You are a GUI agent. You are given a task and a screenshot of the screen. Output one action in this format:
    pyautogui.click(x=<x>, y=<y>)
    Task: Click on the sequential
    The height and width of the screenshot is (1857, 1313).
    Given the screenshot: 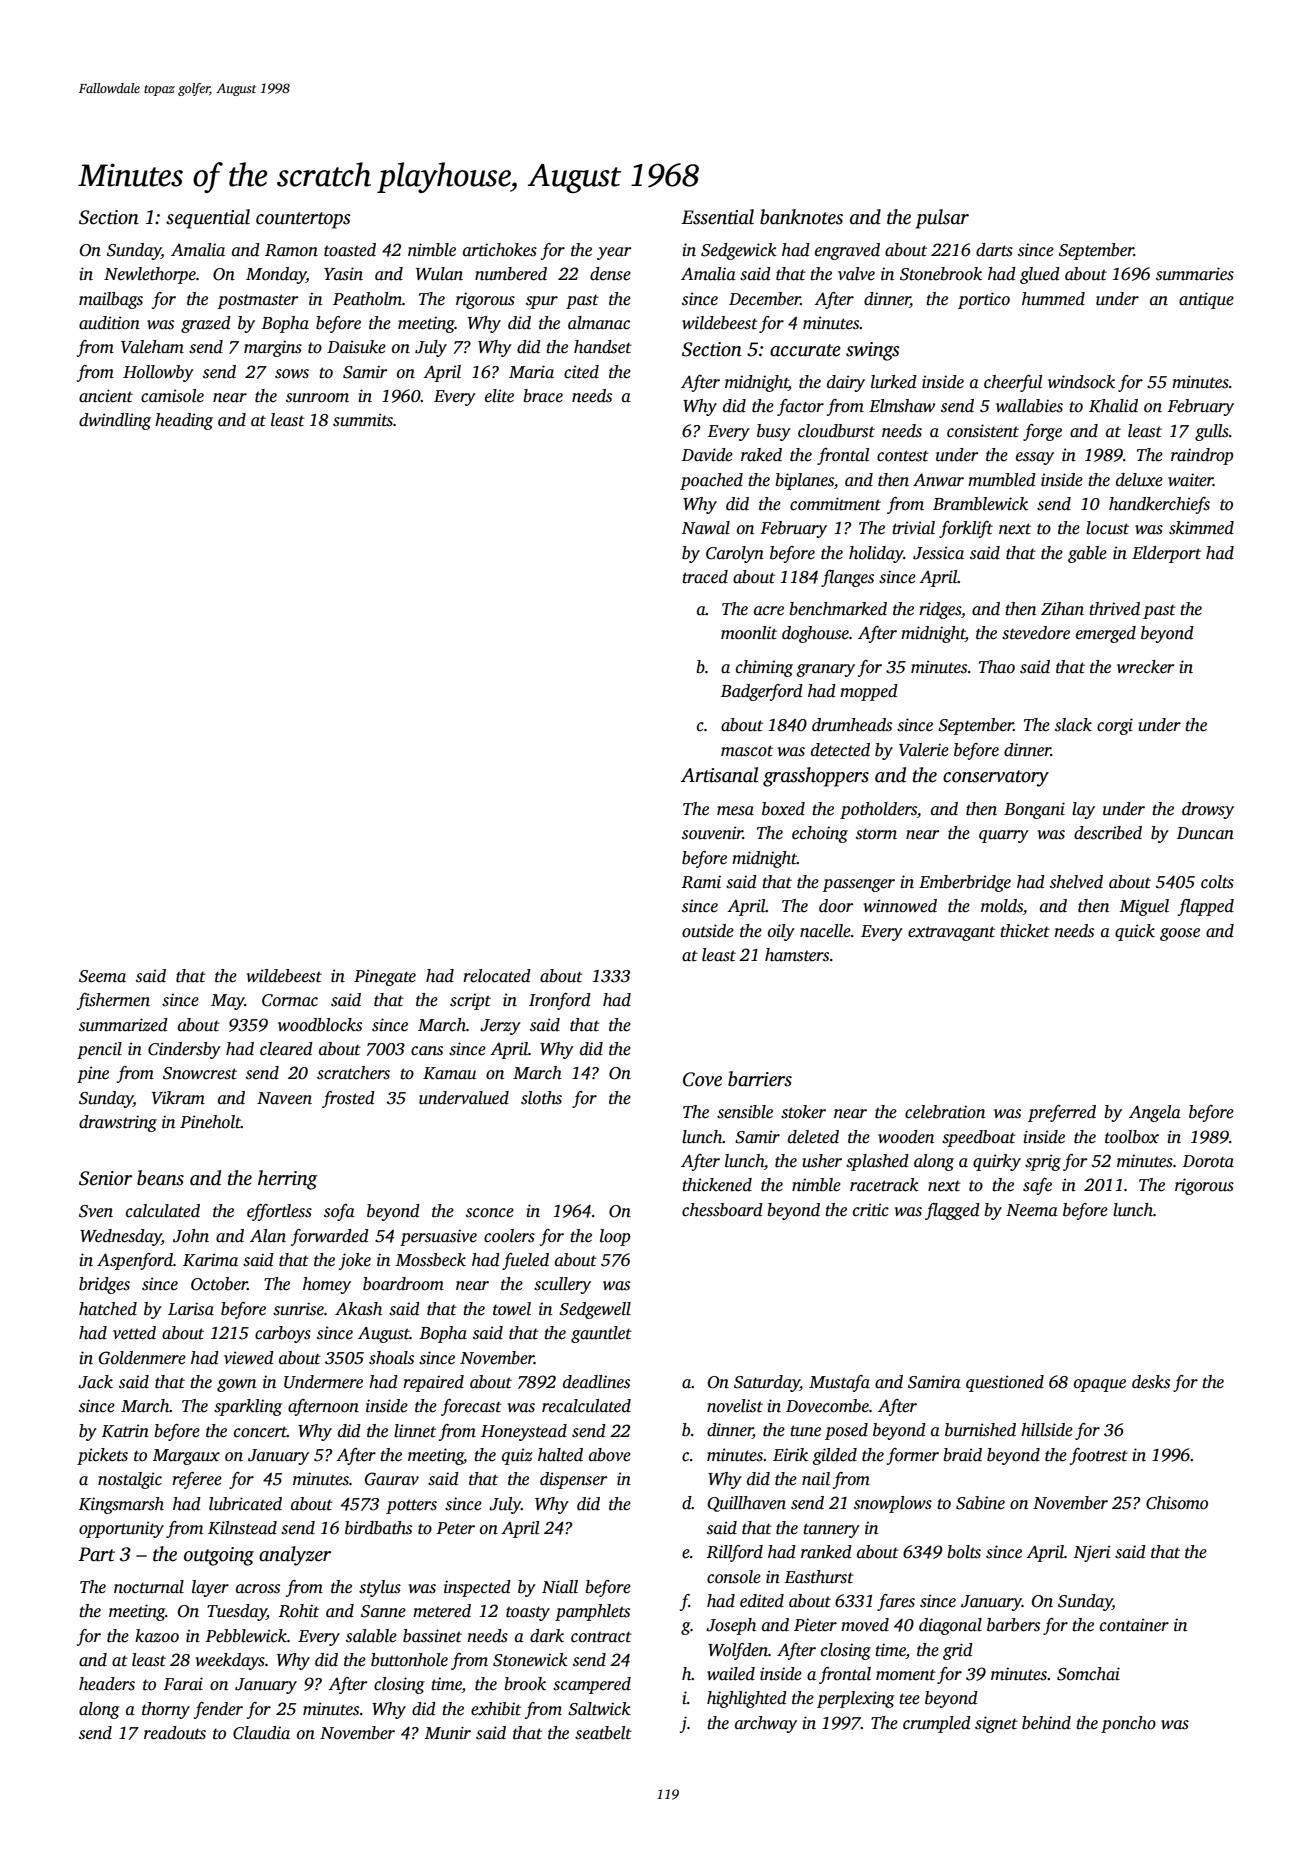 What is the action you would take?
    pyautogui.click(x=208, y=219)
